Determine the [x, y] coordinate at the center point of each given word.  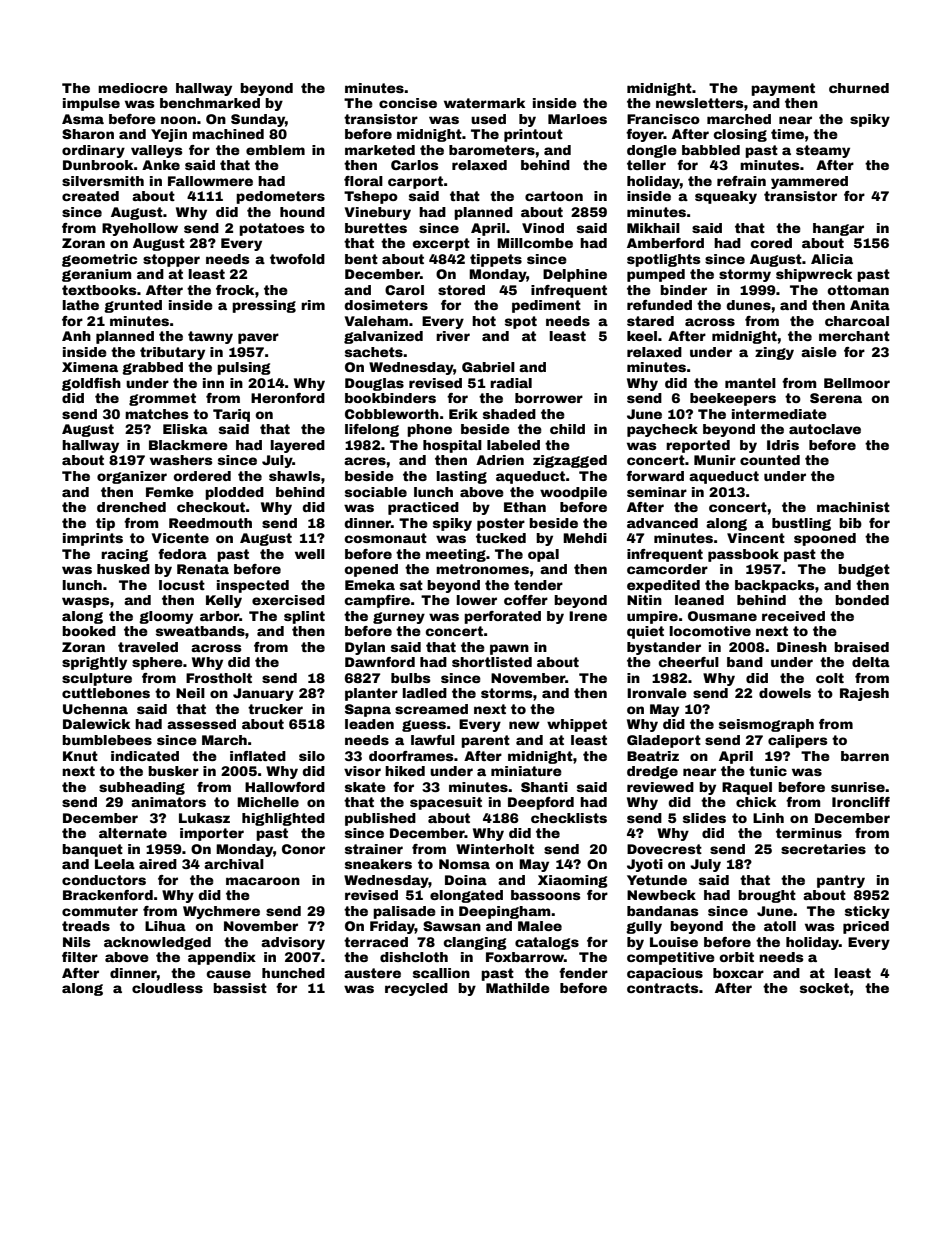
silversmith [103, 181]
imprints [93, 539]
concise [408, 103]
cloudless [167, 988]
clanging [475, 943]
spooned [825, 539]
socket [824, 988]
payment [783, 89]
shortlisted [492, 662]
